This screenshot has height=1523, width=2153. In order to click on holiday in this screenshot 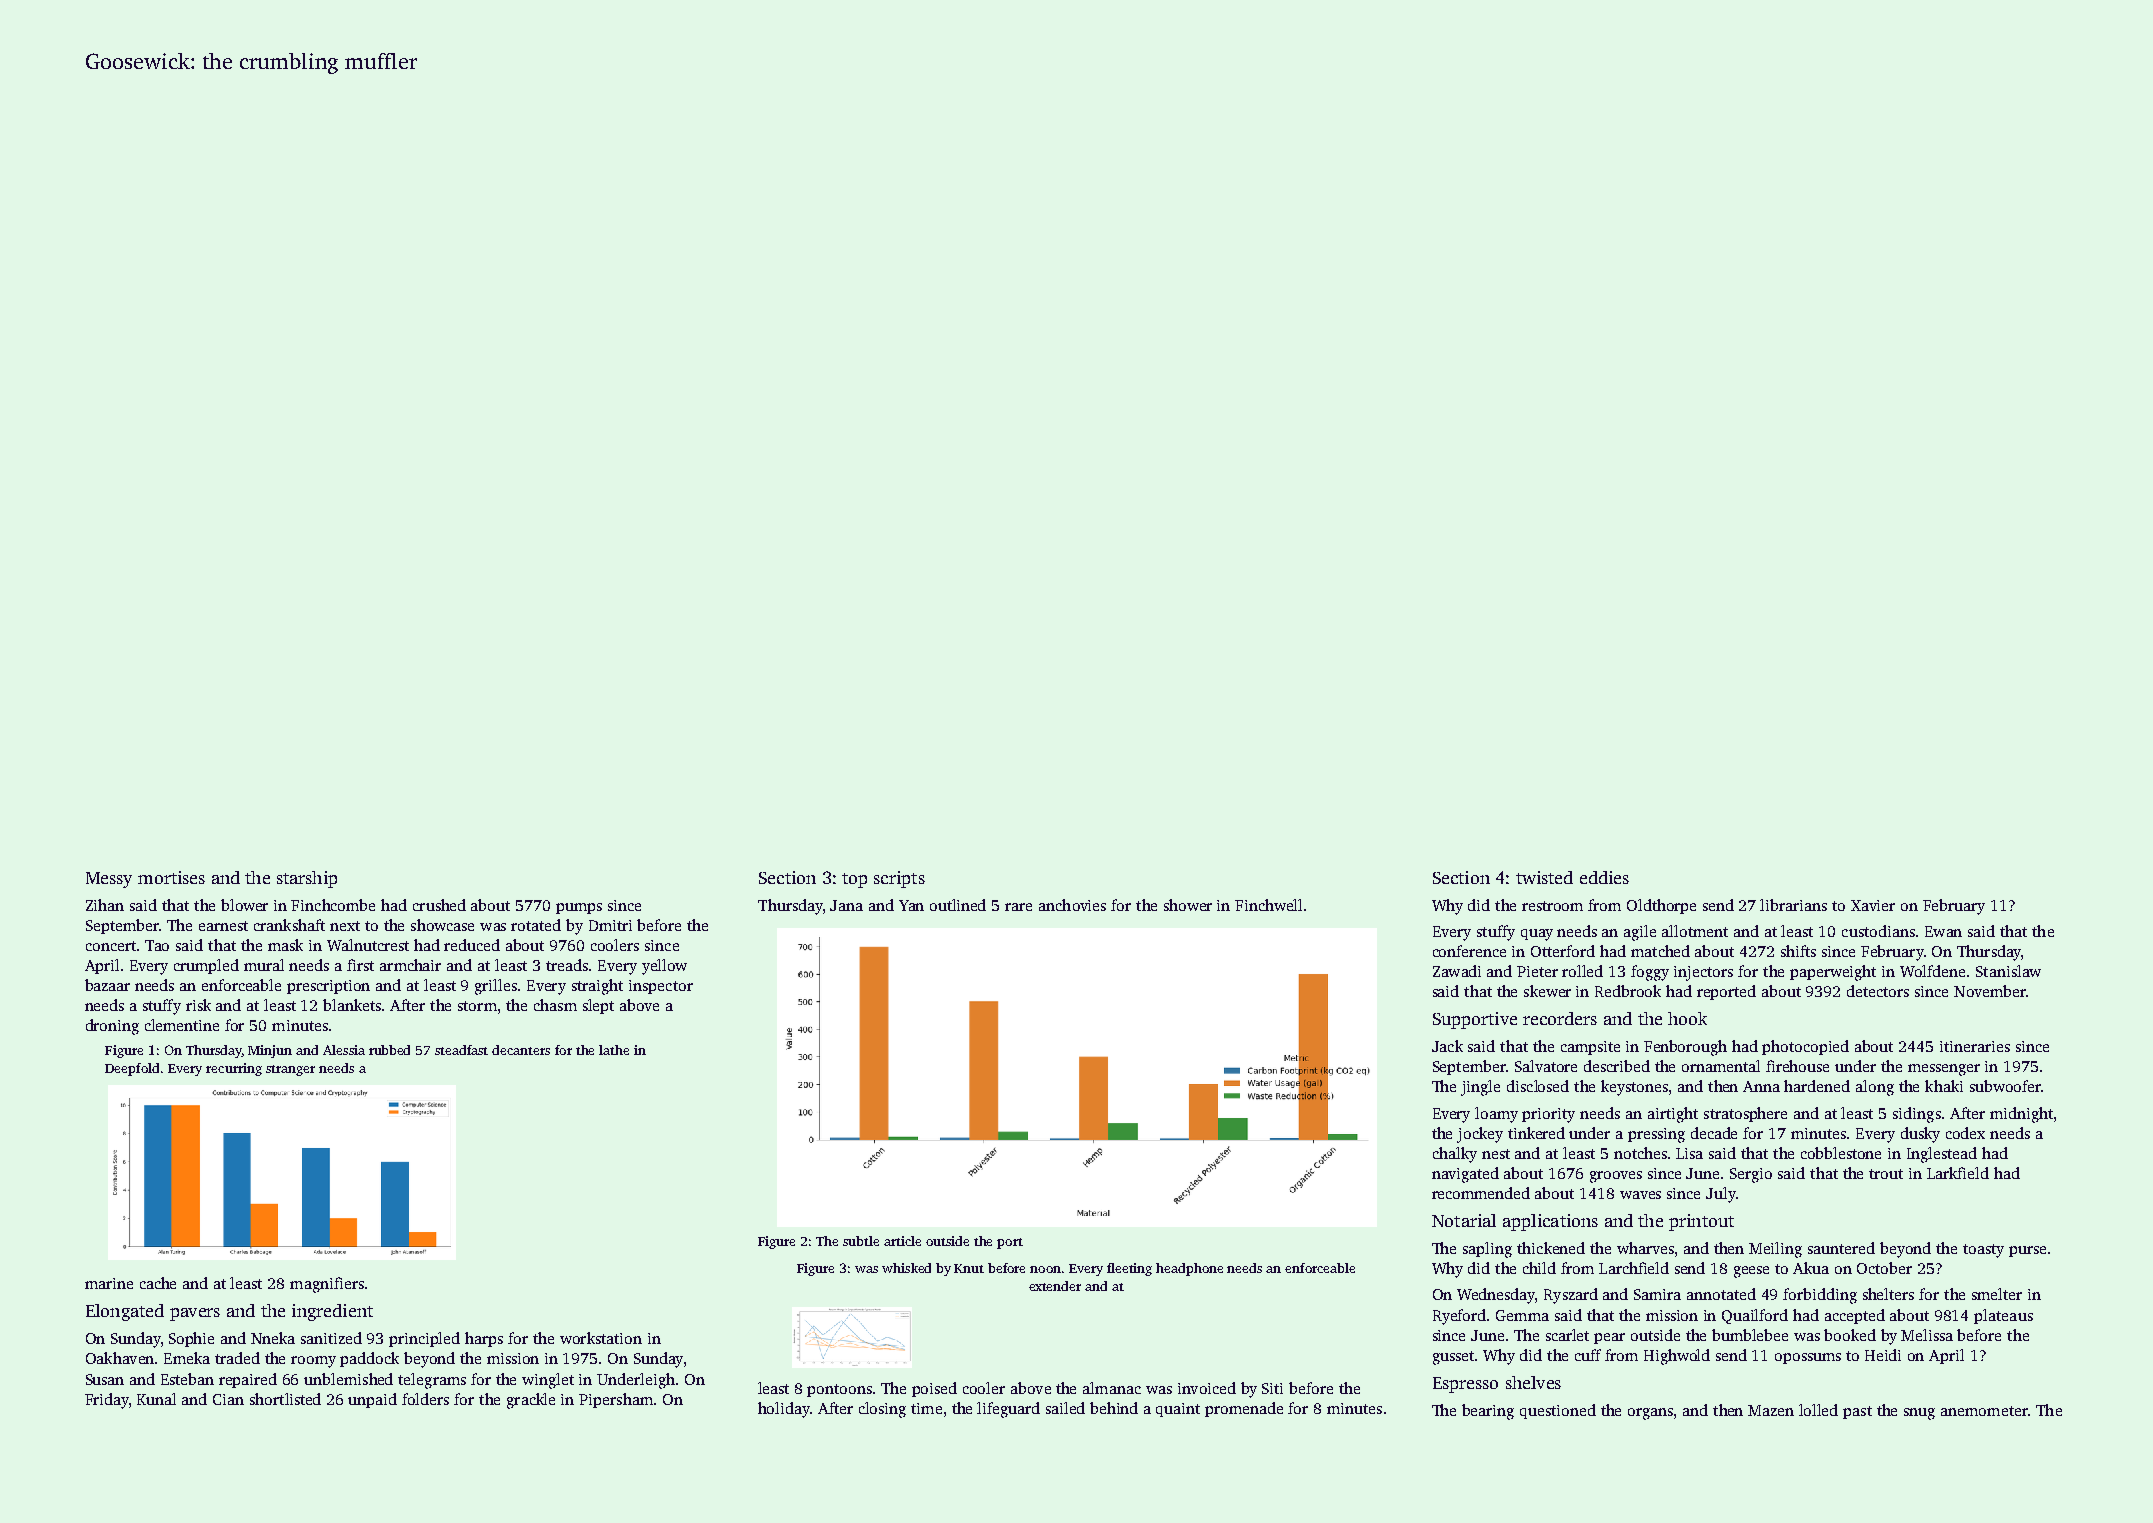, I will do `click(784, 1410)`.
